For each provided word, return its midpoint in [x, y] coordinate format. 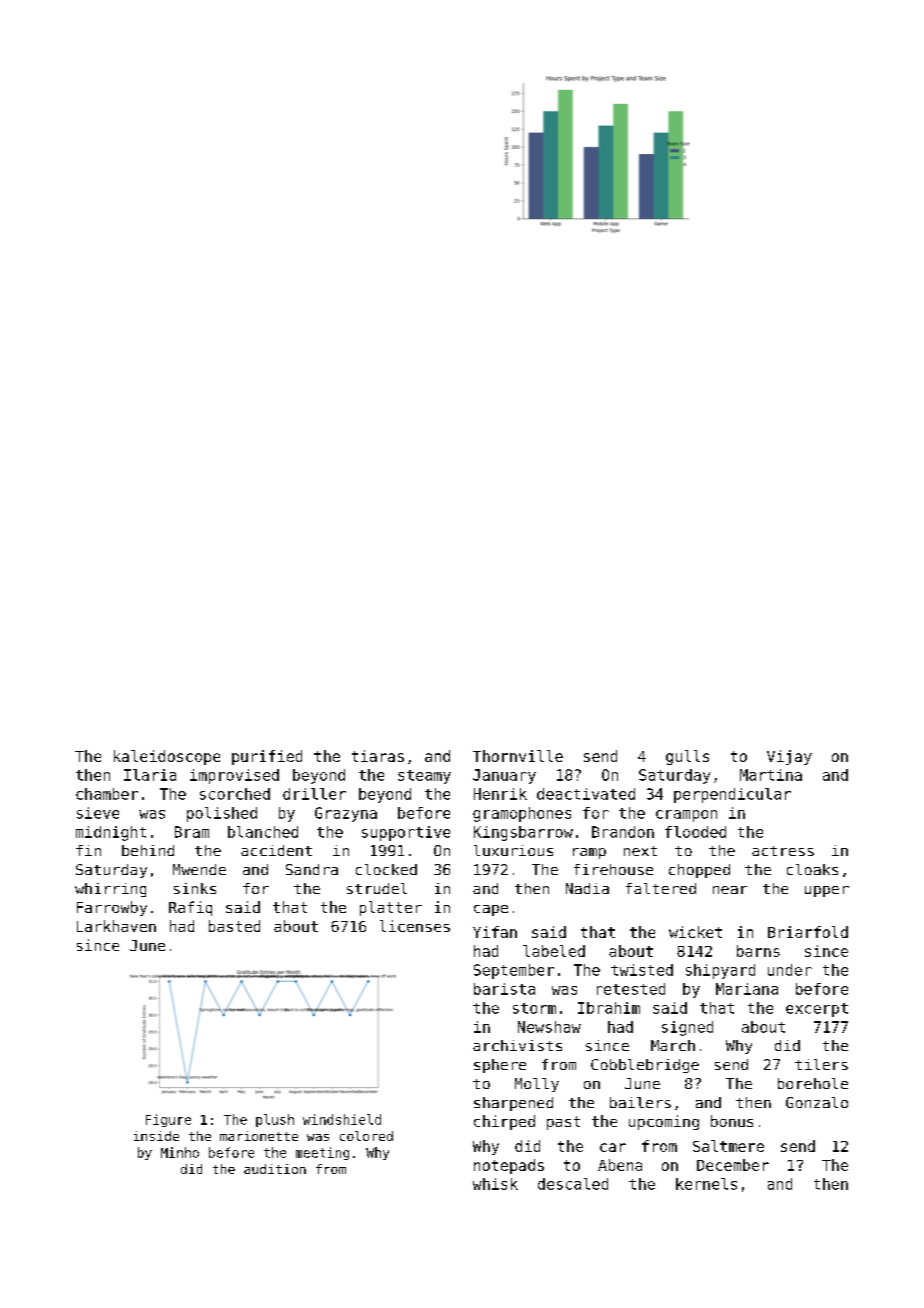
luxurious [513, 850]
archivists [517, 1045]
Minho [180, 1152]
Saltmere [728, 1146]
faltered [661, 888]
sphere [500, 1066]
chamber [107, 794]
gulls [687, 757]
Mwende [199, 869]
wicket [695, 932]
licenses [415, 926]
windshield [342, 1119]
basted [234, 926]
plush [275, 1120]
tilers [821, 1064]
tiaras [378, 756]
